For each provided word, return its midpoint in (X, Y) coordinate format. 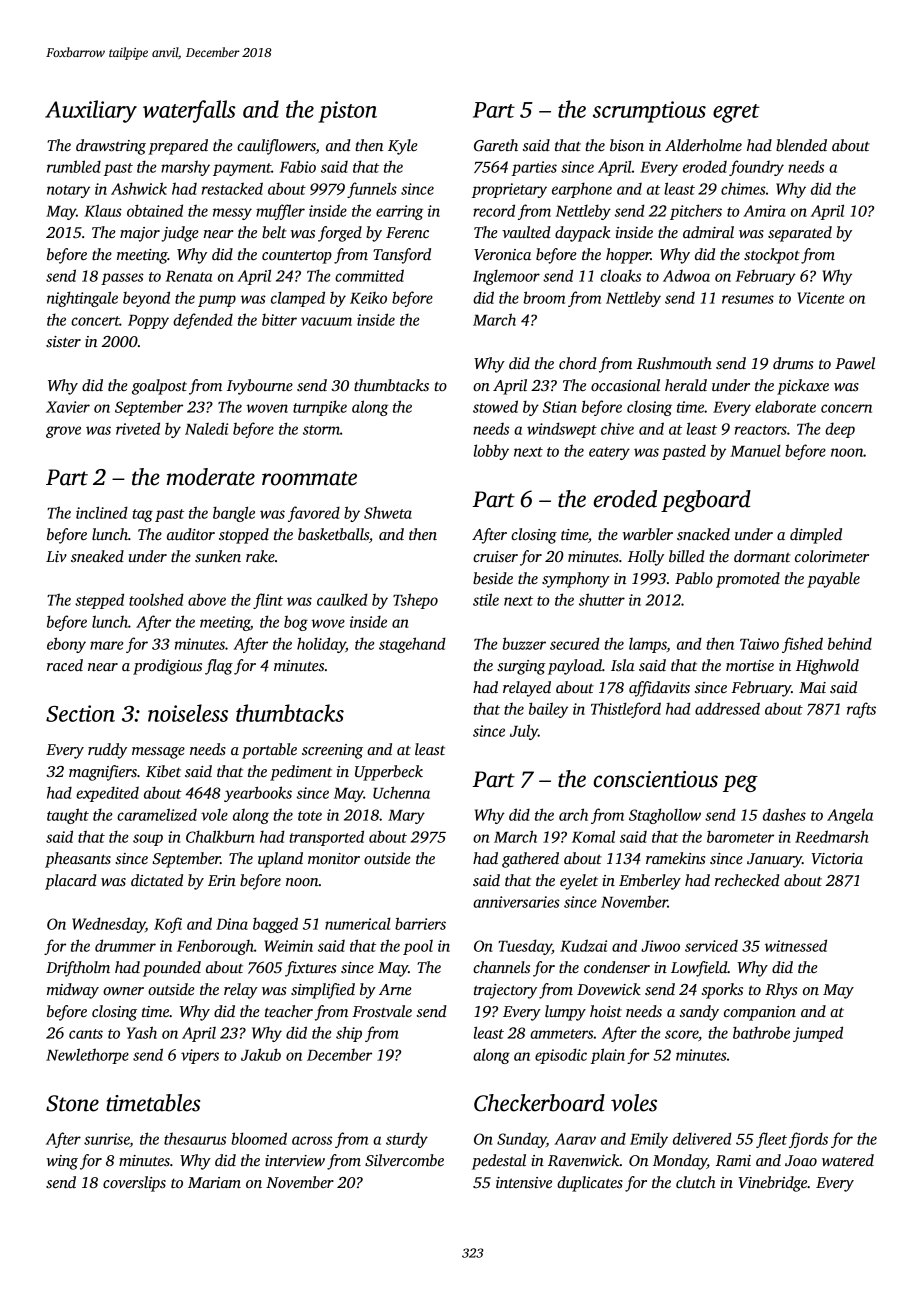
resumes (748, 299)
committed (369, 275)
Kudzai (583, 945)
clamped (298, 299)
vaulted (526, 232)
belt (274, 232)
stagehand (412, 645)
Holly (646, 558)
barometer (740, 836)
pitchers (696, 212)
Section (80, 713)
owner (123, 991)
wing (62, 1162)
